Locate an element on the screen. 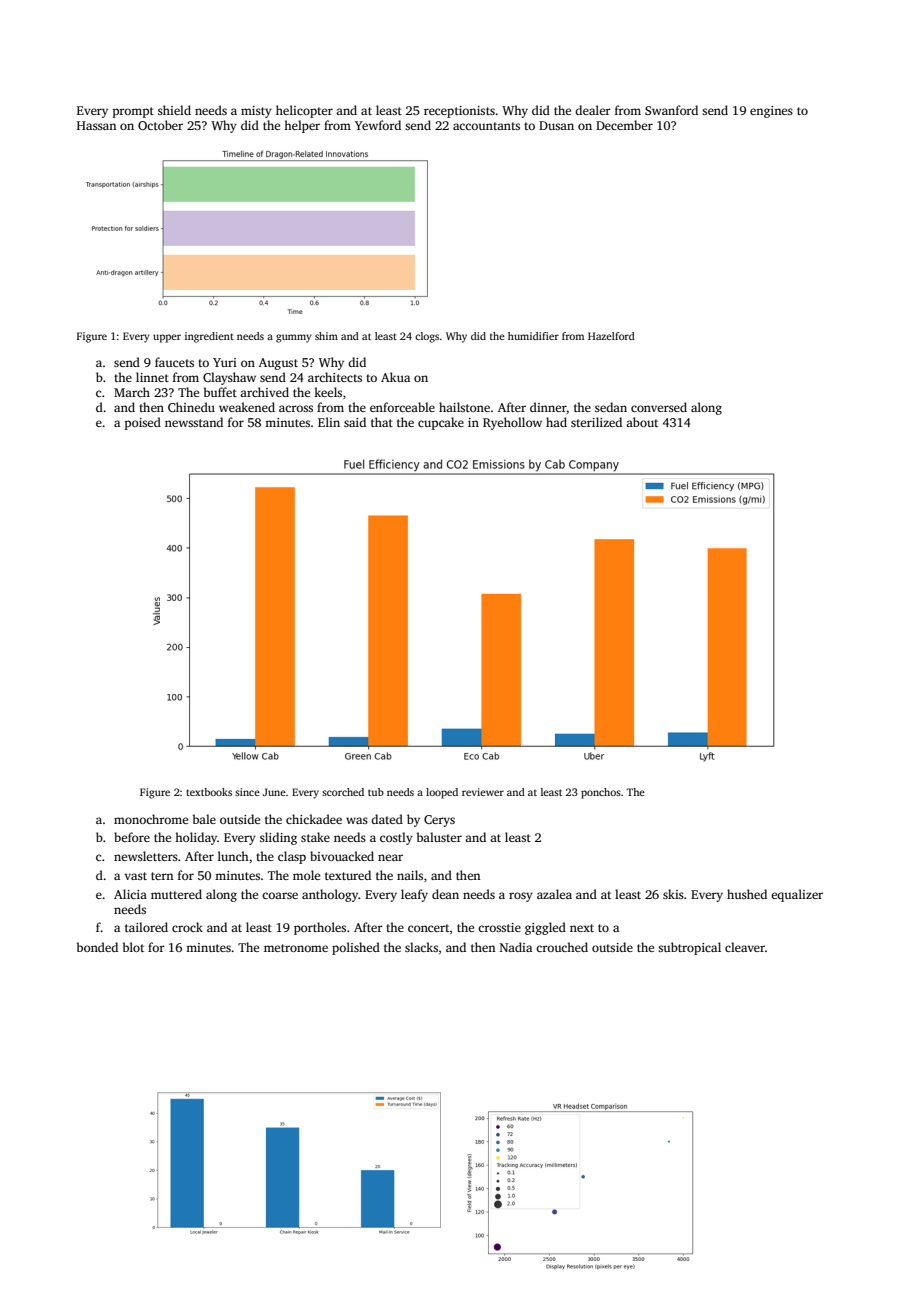 Image resolution: width=924 pixels, height=1308 pixels. cupcake is located at coordinates (441, 423).
